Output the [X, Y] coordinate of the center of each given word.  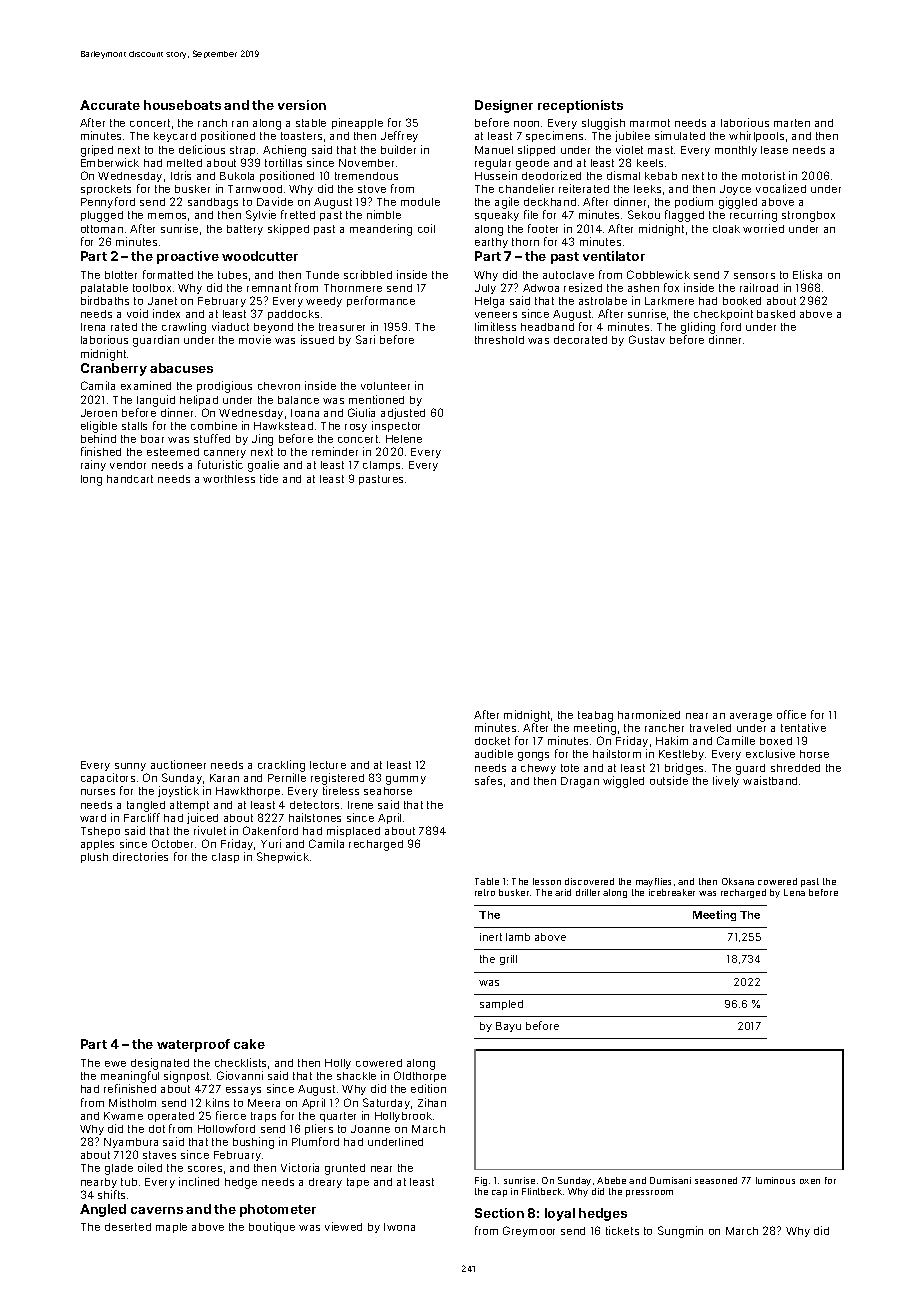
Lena [794, 892]
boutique [272, 1227]
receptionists [580, 106]
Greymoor [529, 1231]
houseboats [182, 105]
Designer [504, 106]
